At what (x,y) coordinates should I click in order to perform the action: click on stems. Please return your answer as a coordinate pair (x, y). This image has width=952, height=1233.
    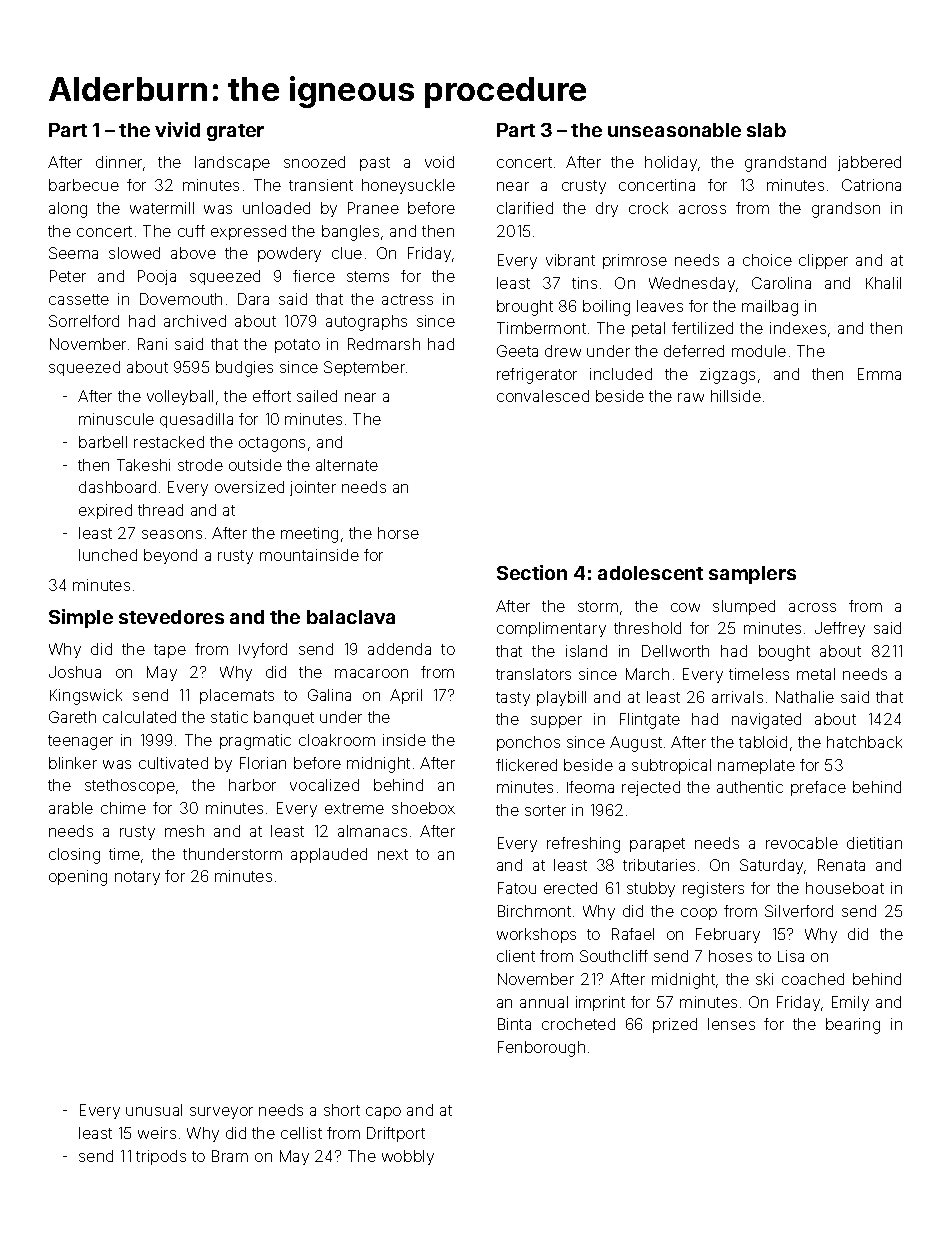
    Looking at the image, I should click on (368, 276).
